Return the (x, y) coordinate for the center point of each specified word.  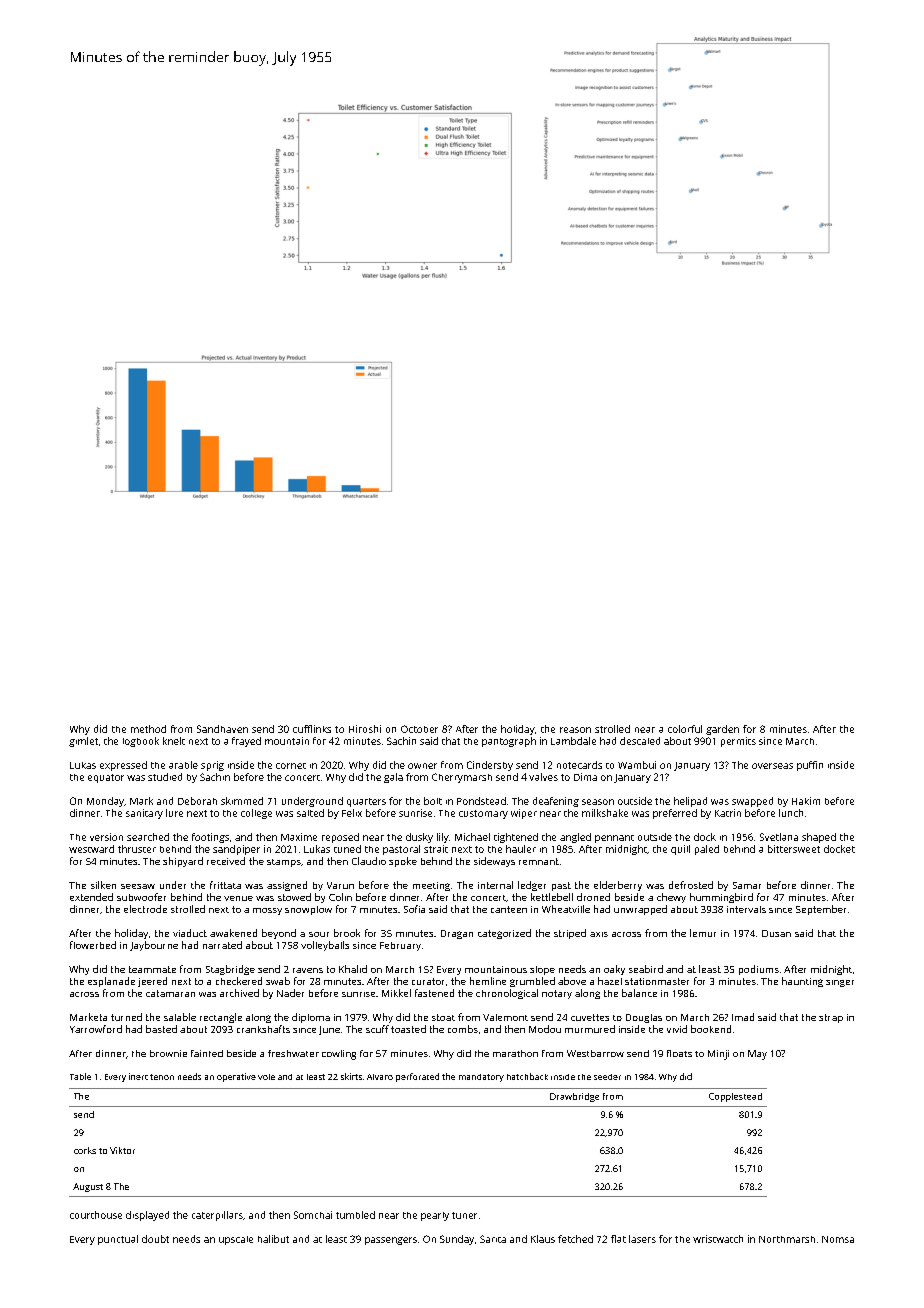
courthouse (96, 1215)
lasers (642, 1239)
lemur (703, 933)
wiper (524, 814)
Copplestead (735, 1097)
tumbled (355, 1215)
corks (85, 1150)
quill (680, 850)
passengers (391, 1241)
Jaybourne (154, 946)
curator (428, 981)
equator (106, 778)
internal (495, 885)
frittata (225, 885)
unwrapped (640, 910)
